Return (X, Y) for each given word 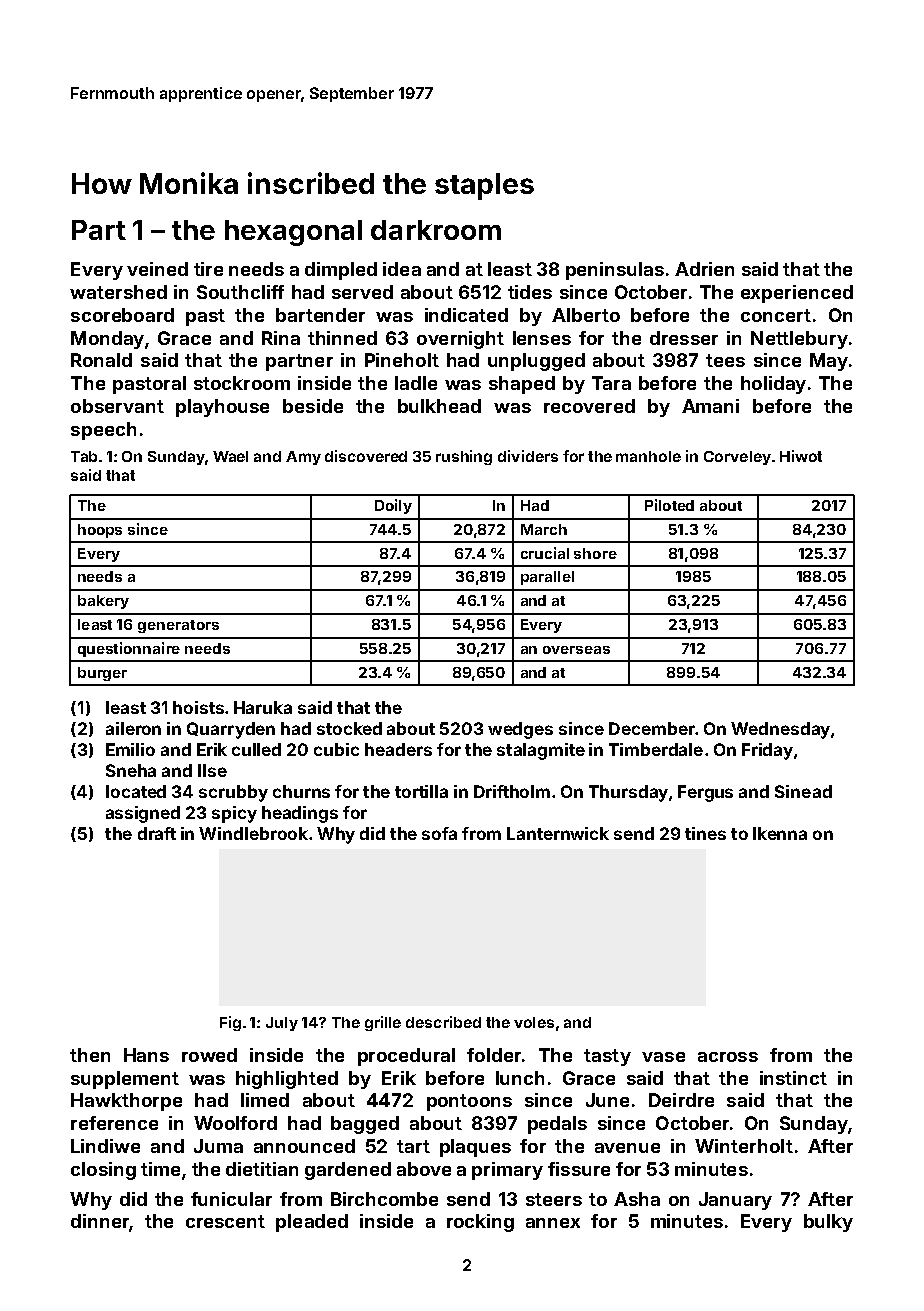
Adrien (704, 269)
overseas (576, 650)
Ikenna (780, 833)
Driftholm (512, 791)
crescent (225, 1221)
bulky (828, 1223)
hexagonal (293, 233)
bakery (103, 602)
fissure (579, 1169)
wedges (520, 730)
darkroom (436, 230)
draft (157, 833)
